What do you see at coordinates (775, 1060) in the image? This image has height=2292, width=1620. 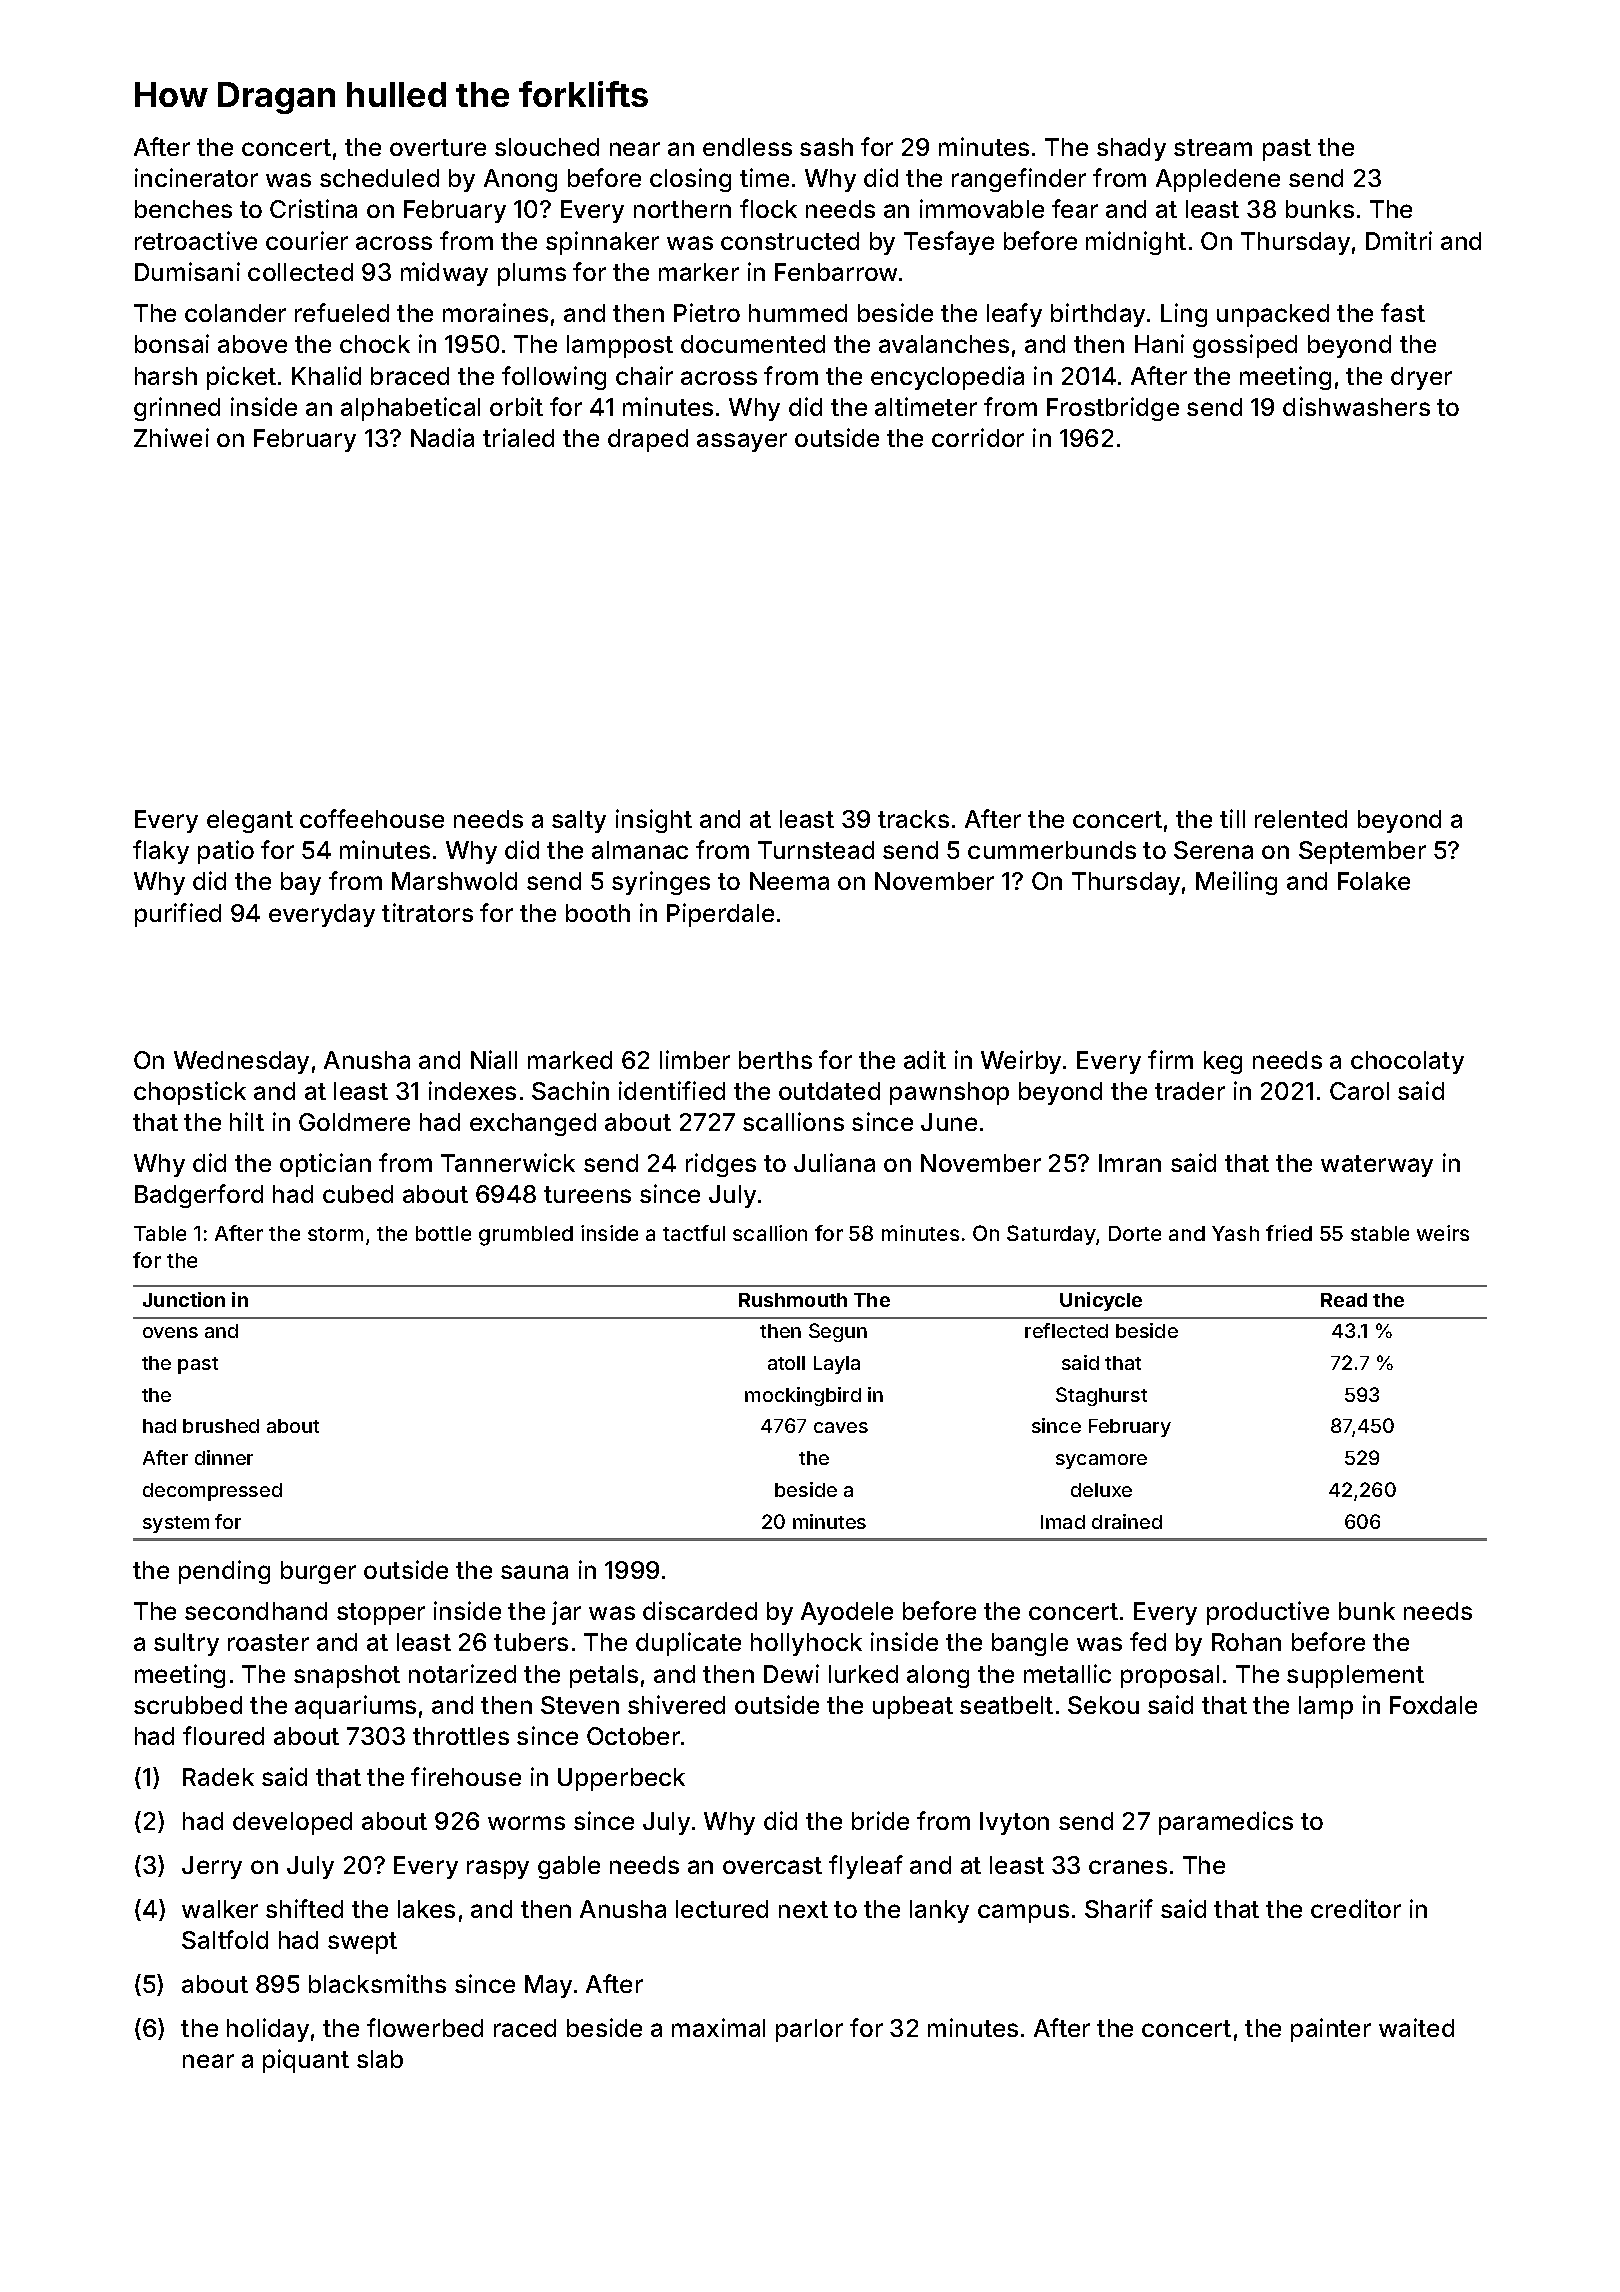 I see `berths` at bounding box center [775, 1060].
